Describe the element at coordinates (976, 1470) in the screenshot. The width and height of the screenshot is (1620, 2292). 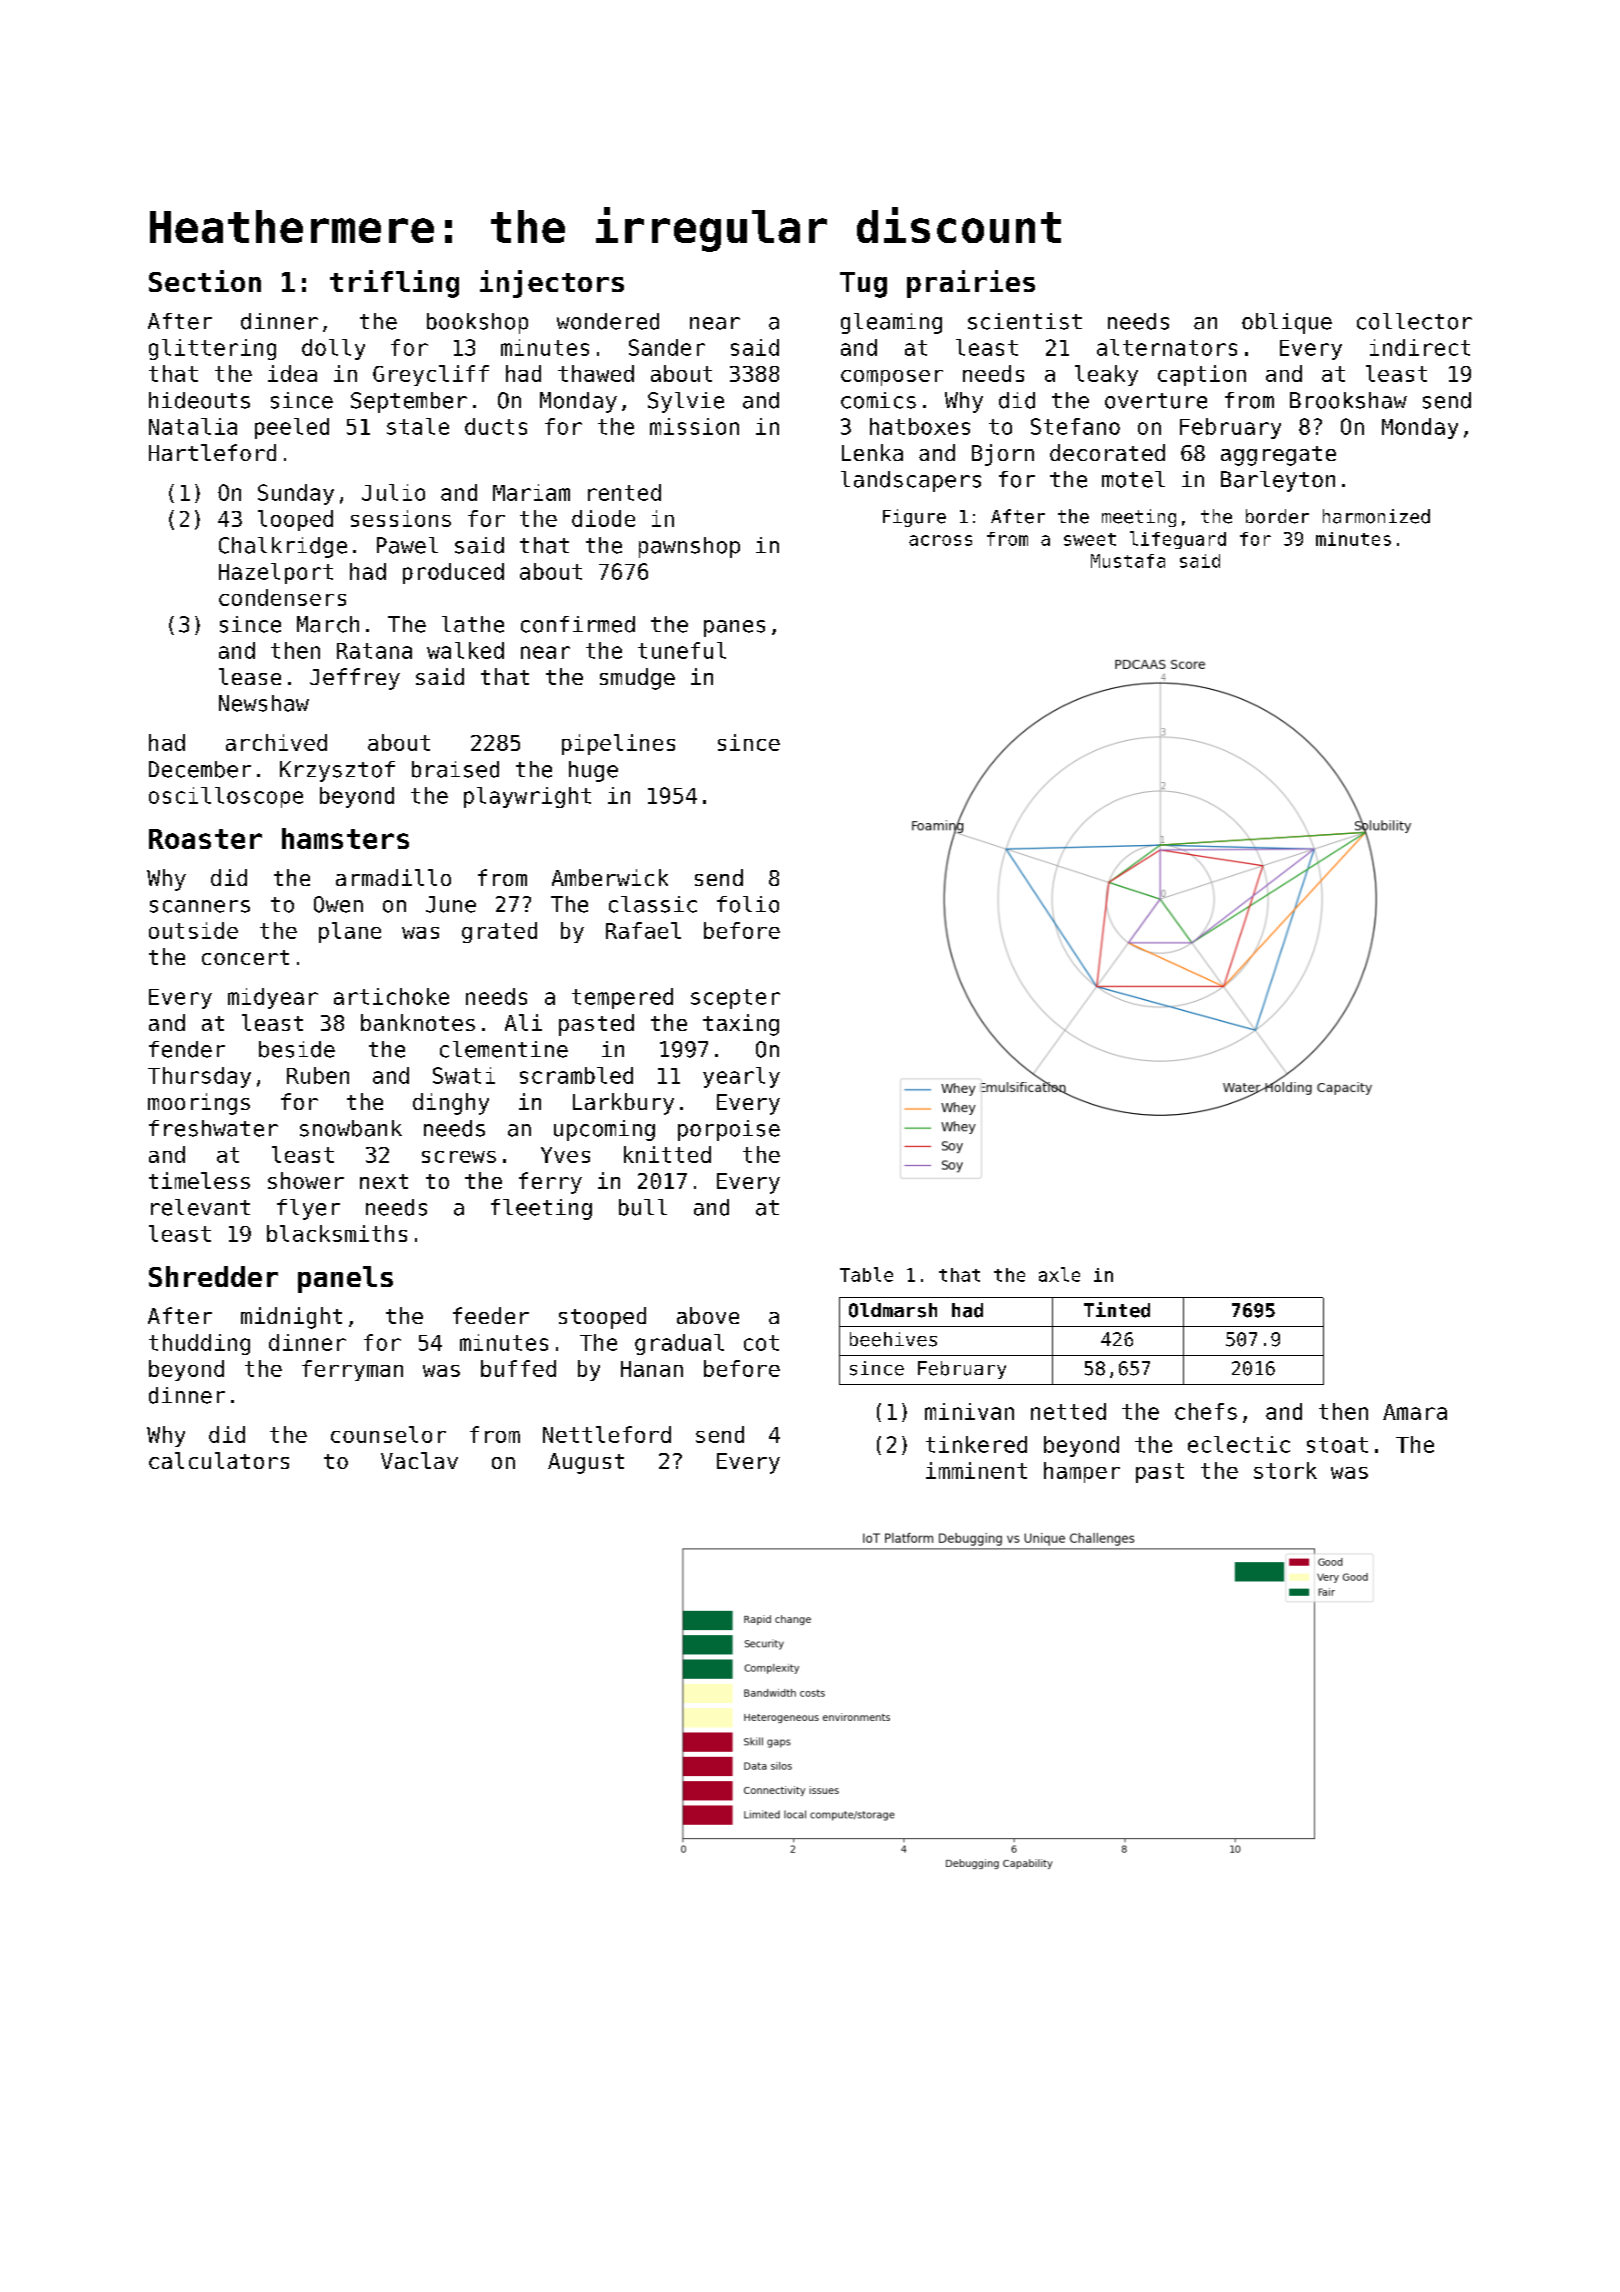
I see `imminent` at that location.
